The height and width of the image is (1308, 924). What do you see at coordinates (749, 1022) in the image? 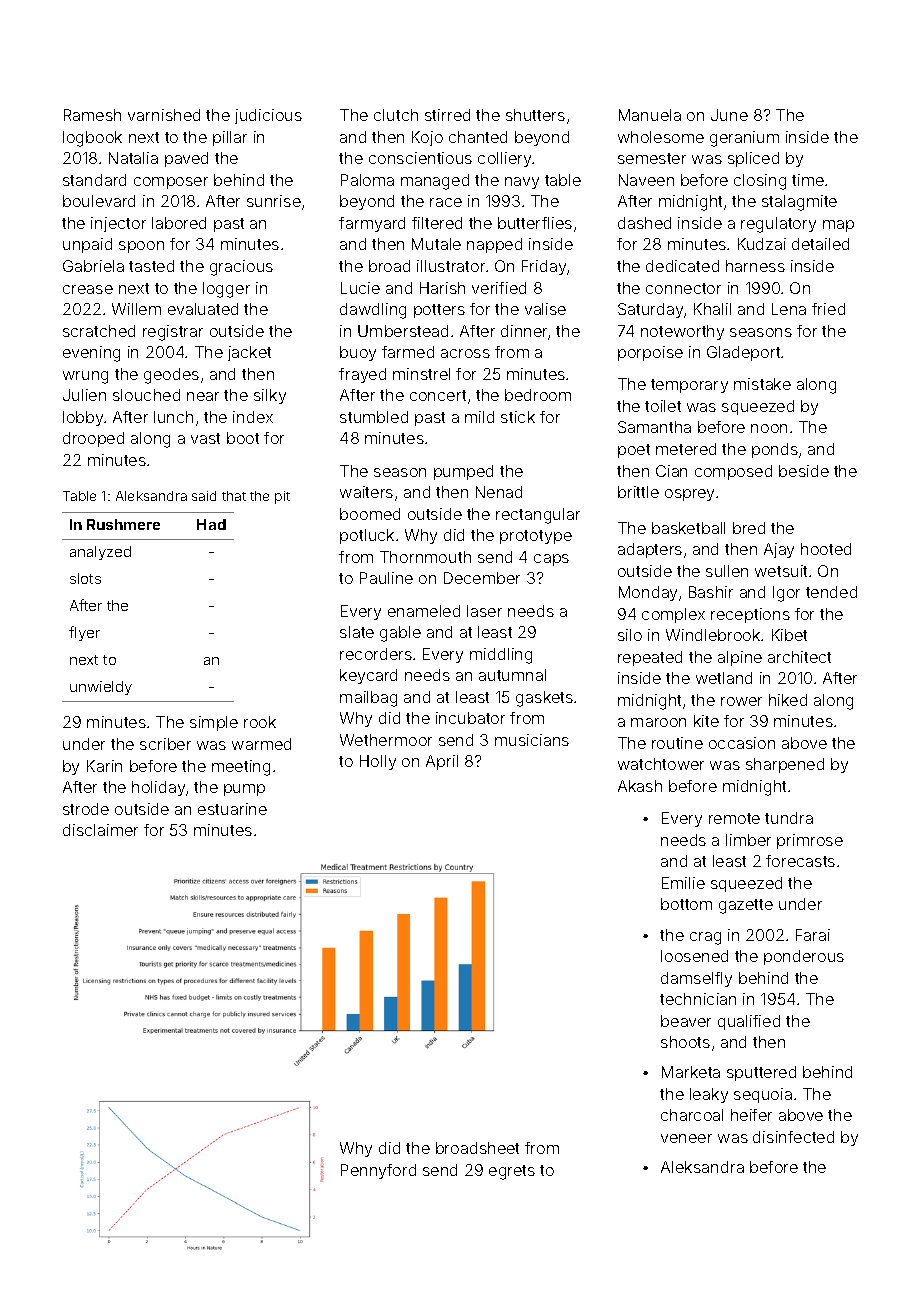
I see `qualified` at bounding box center [749, 1022].
